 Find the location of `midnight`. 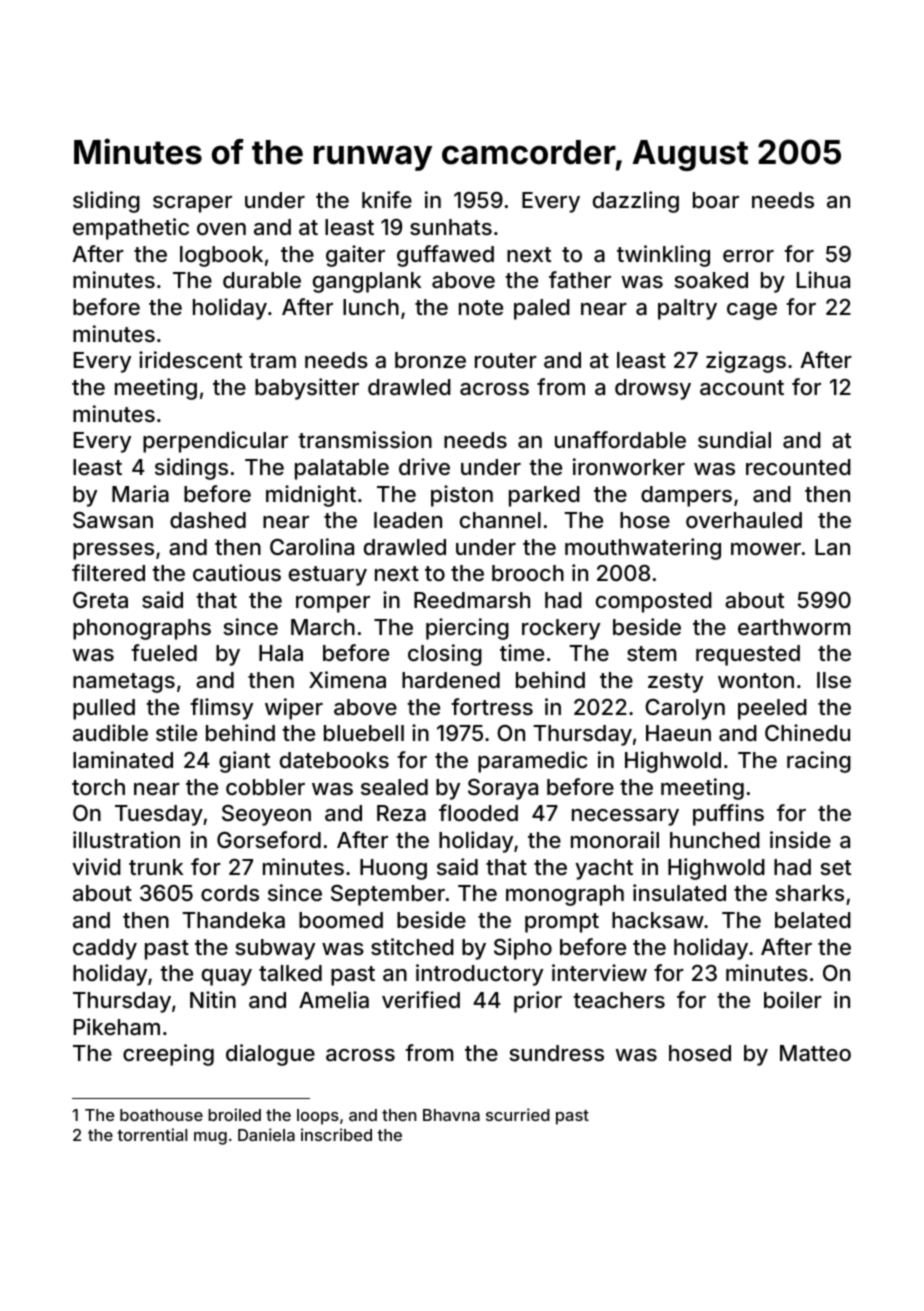

midnight is located at coordinates (311, 496).
